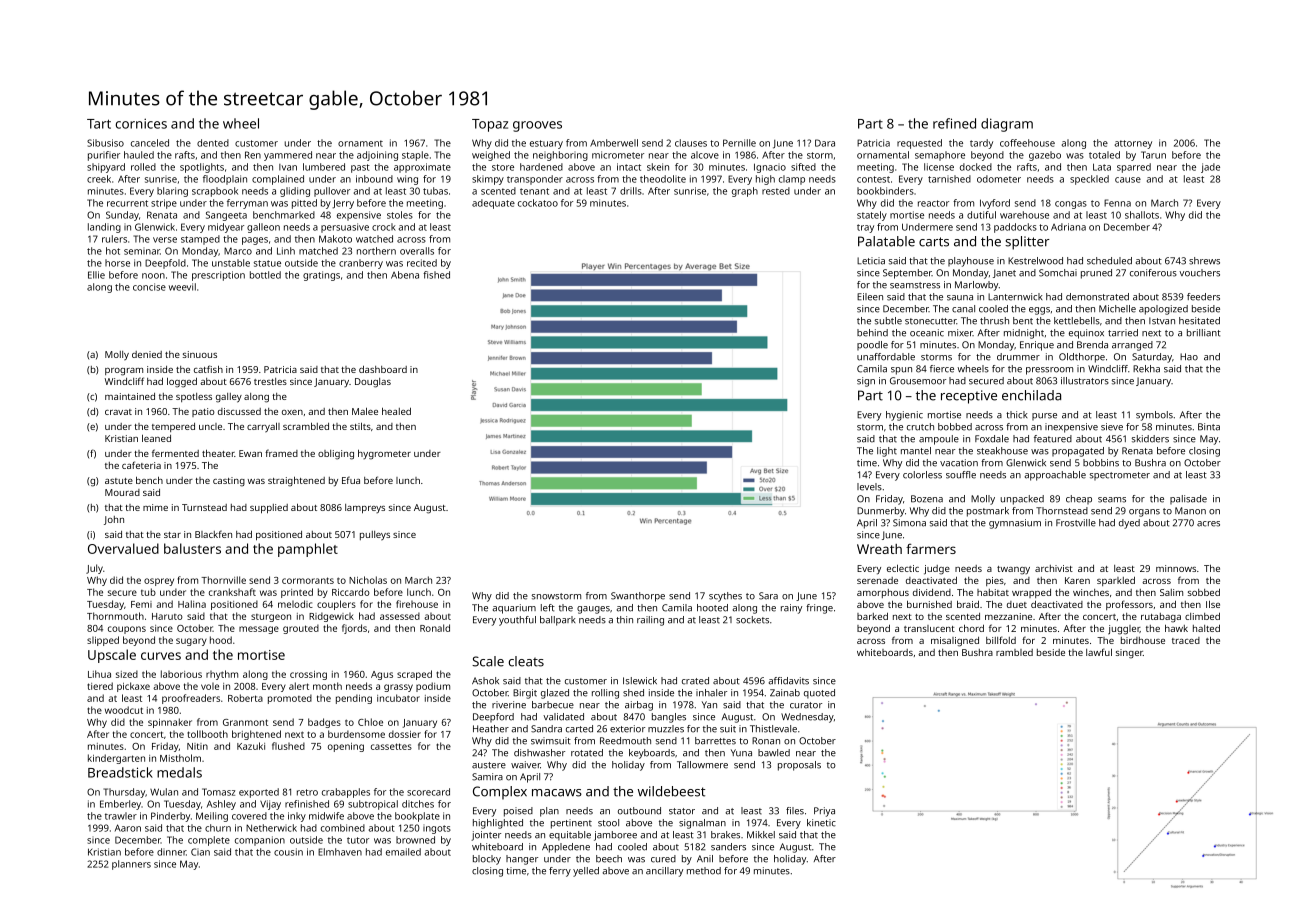 This screenshot has height=924, width=1308. I want to click on mantel, so click(916, 451).
